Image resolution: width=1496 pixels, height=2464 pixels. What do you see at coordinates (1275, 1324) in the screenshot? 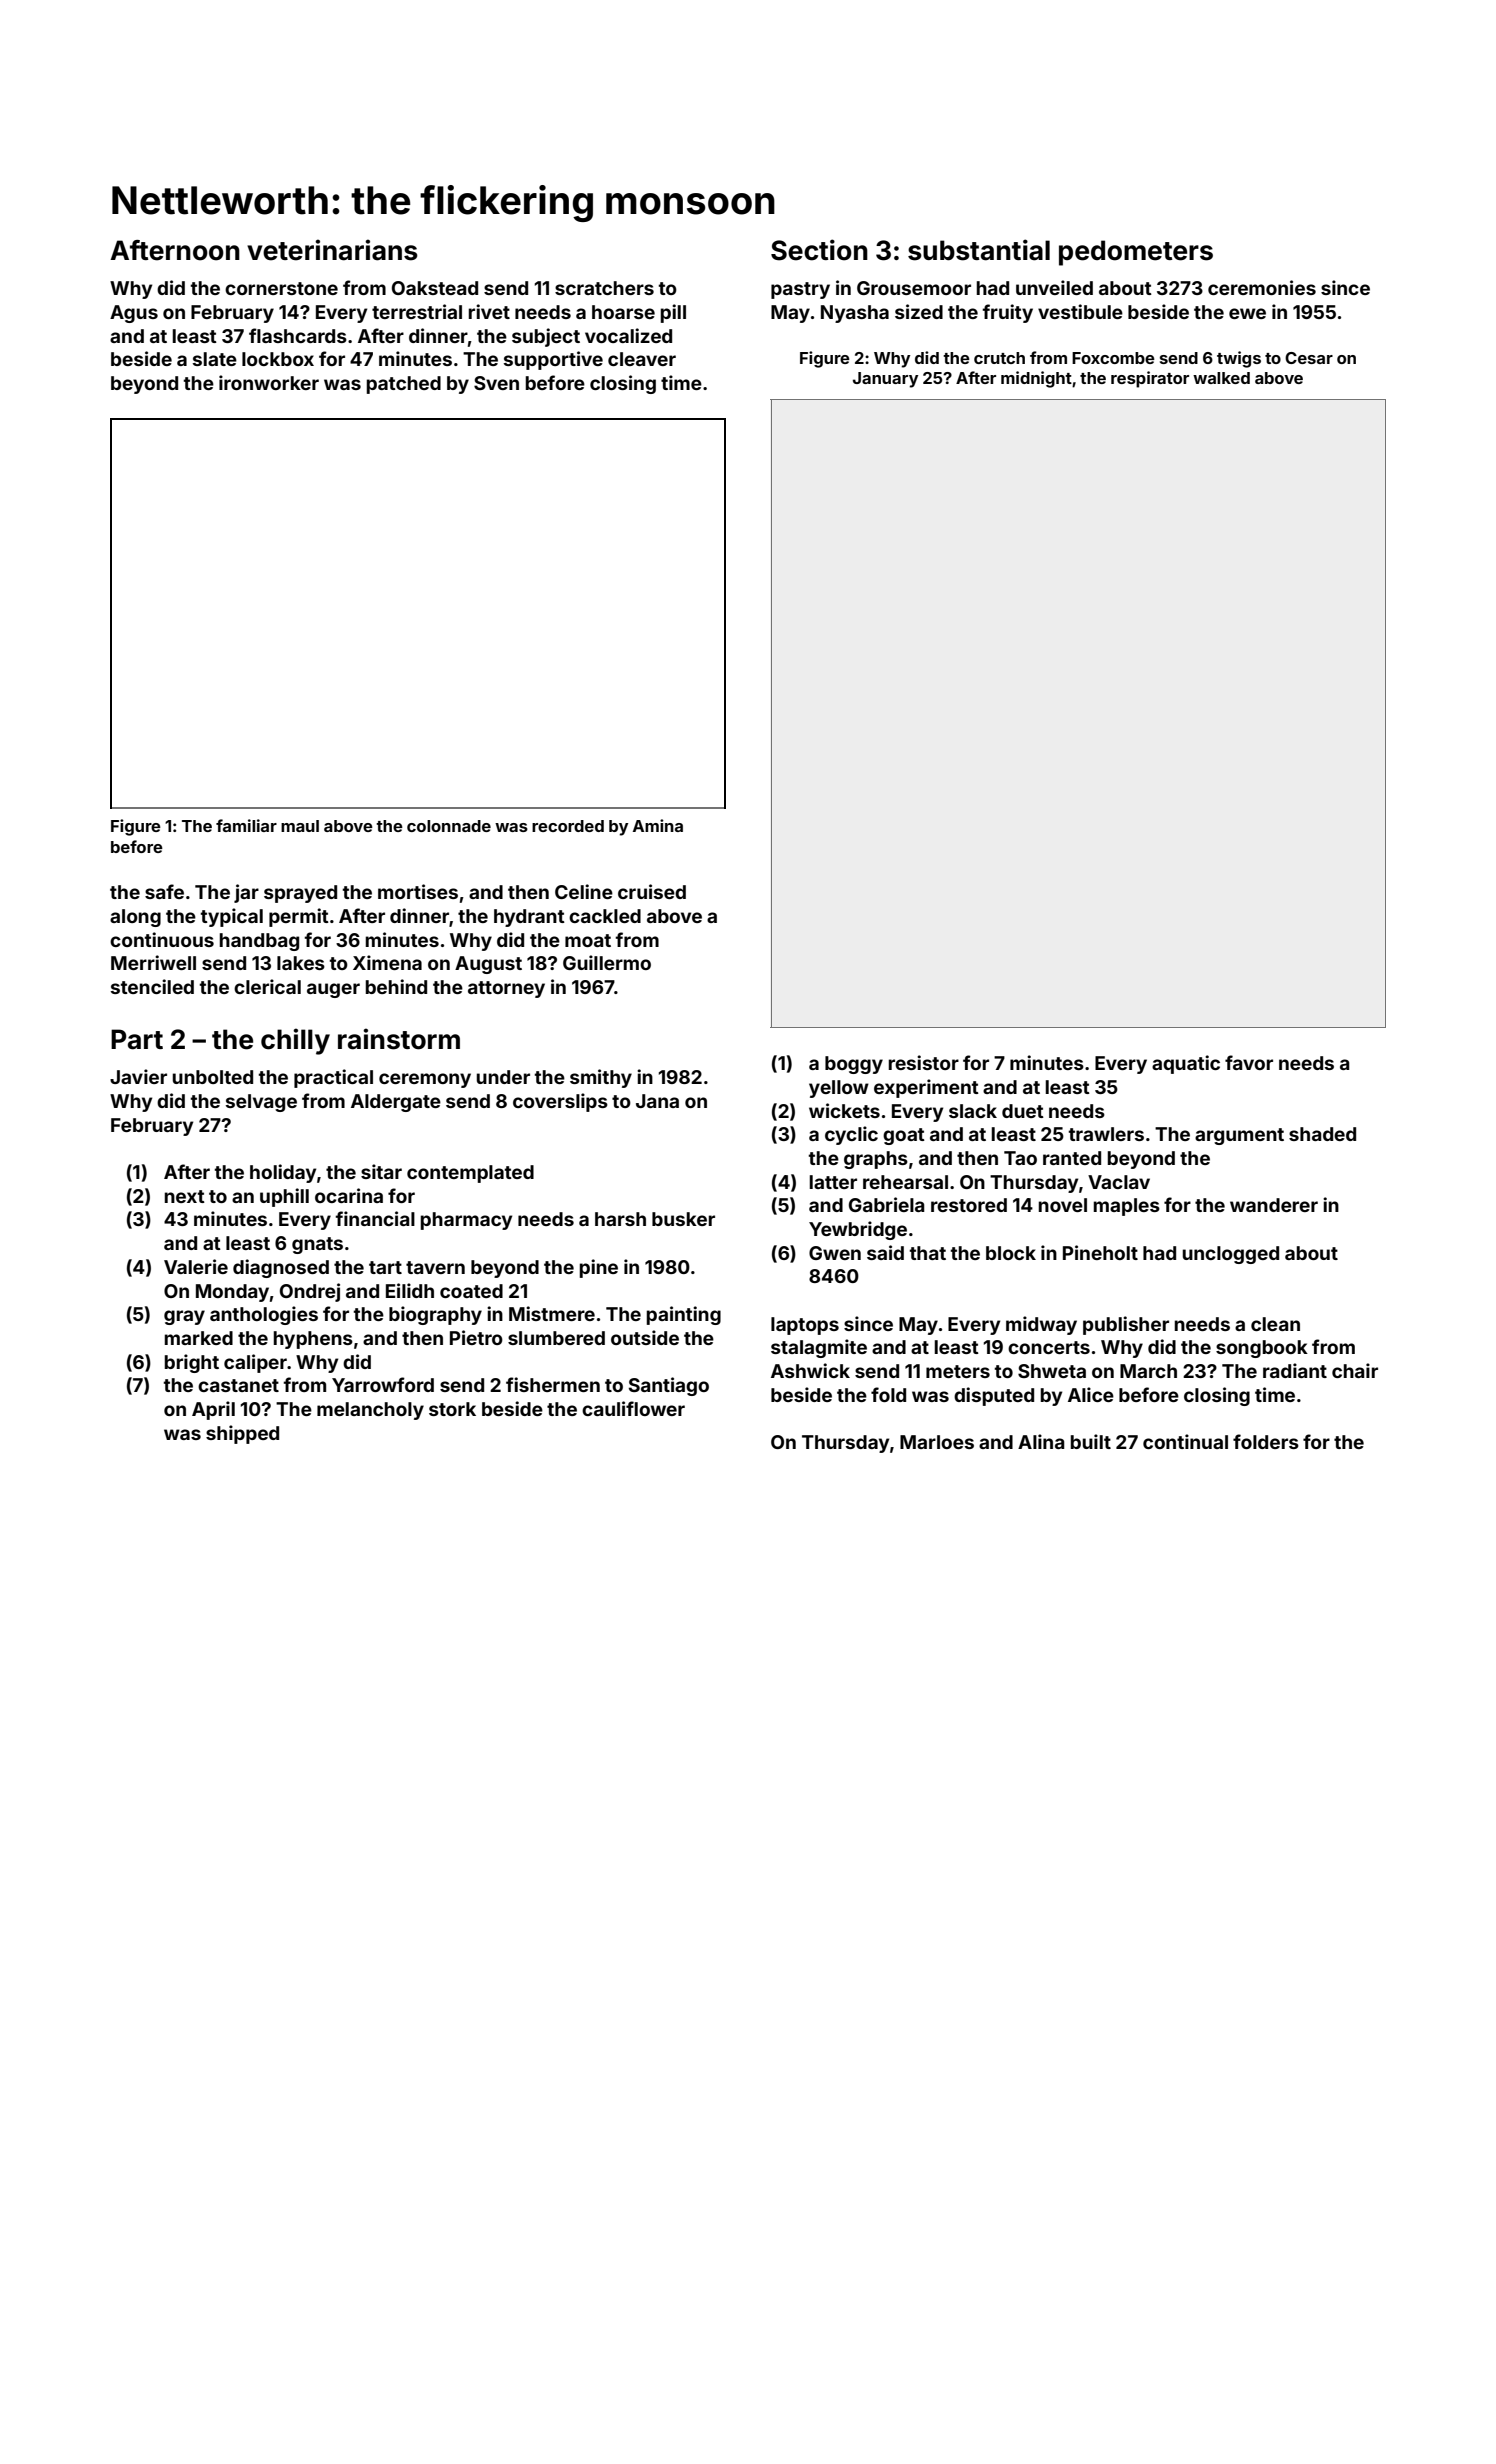
I see `clean` at bounding box center [1275, 1324].
